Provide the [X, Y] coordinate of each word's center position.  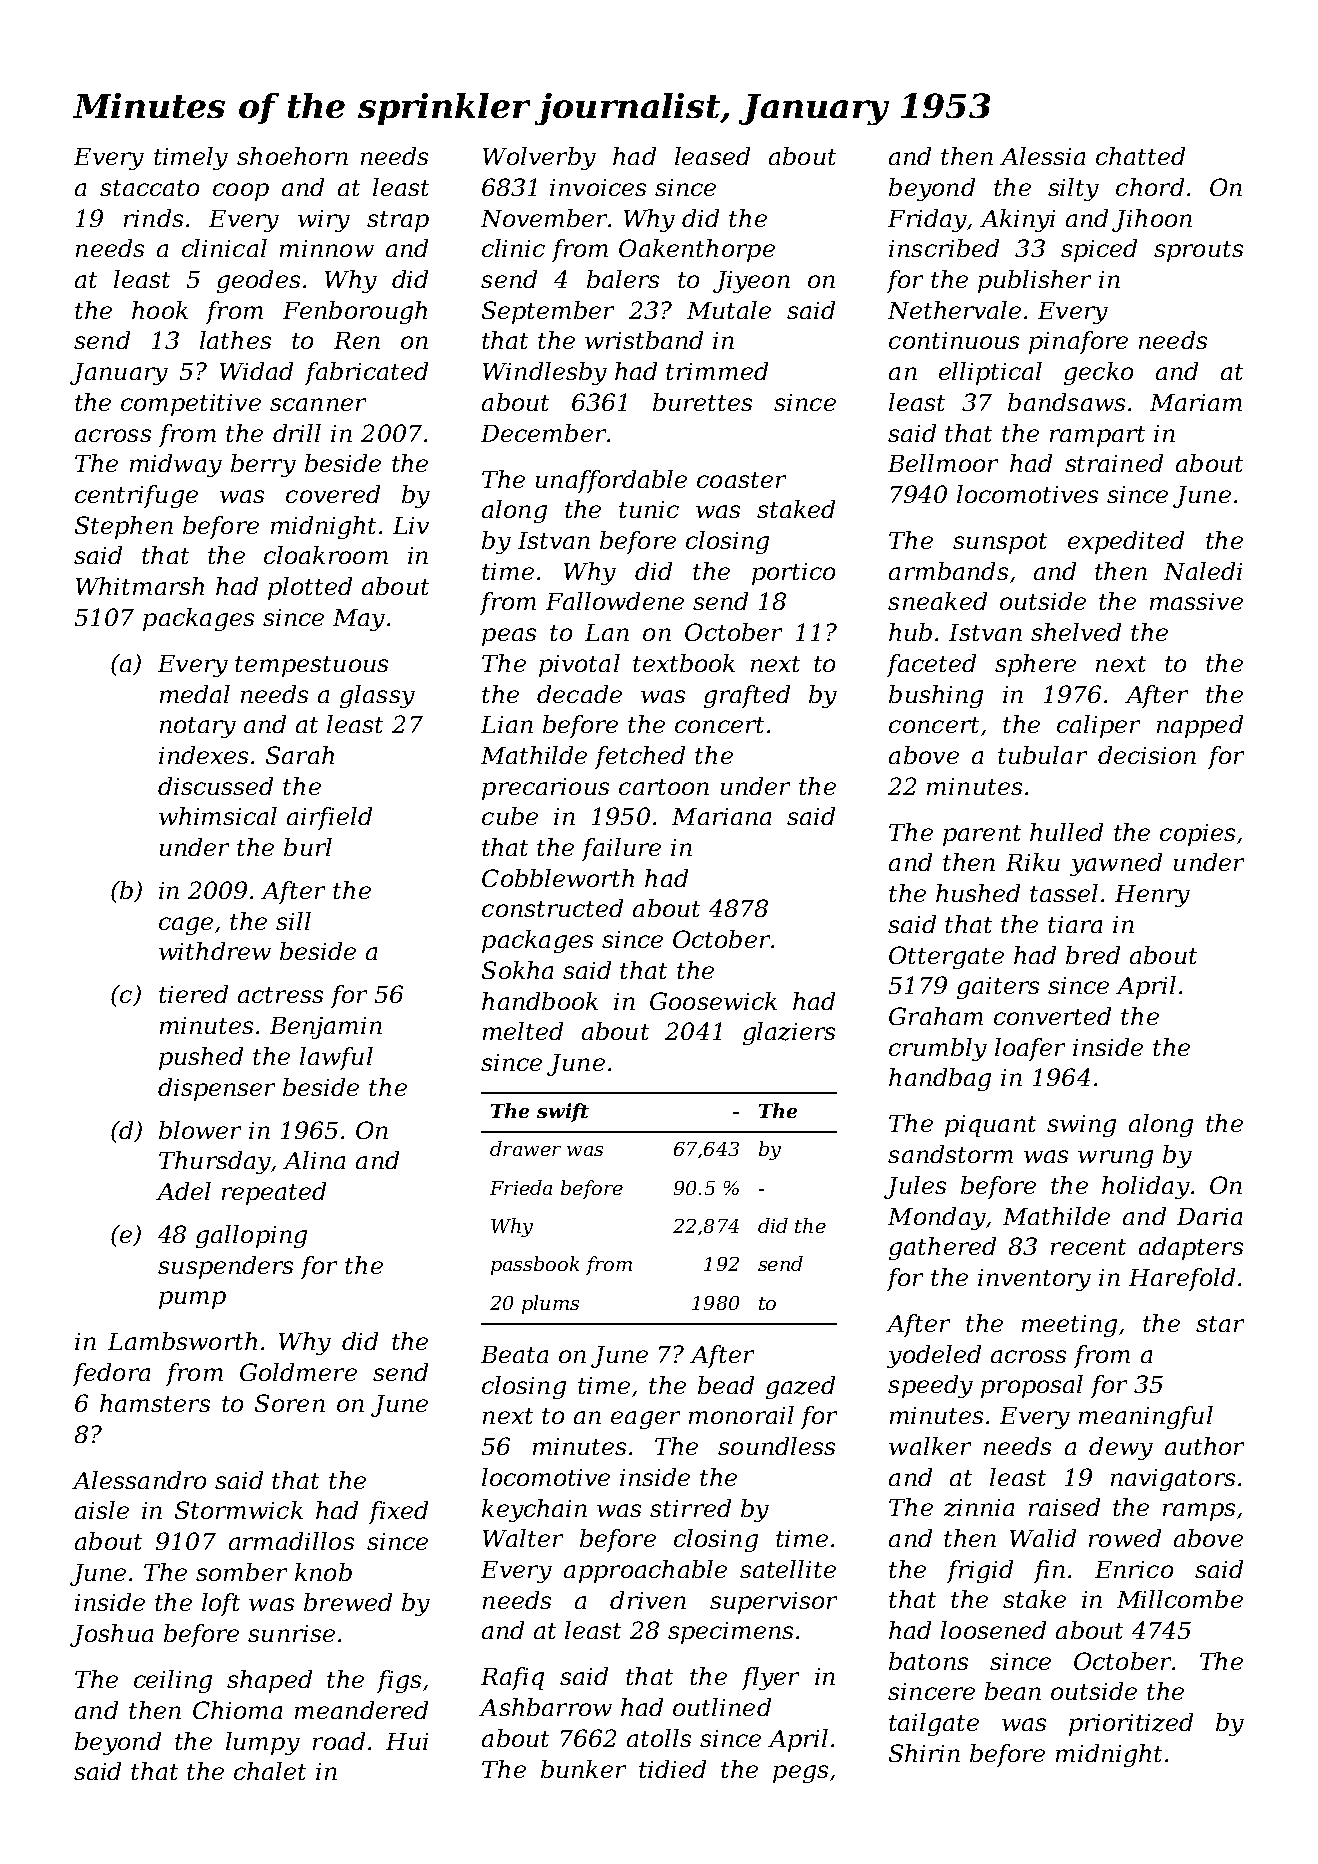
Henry [1152, 896]
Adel [183, 1191]
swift [563, 1112]
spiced [1099, 250]
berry [263, 465]
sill [293, 921]
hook [160, 310]
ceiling [173, 1681]
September [548, 312]
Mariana [721, 816]
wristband [644, 340]
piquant [990, 1126]
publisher [1034, 281]
